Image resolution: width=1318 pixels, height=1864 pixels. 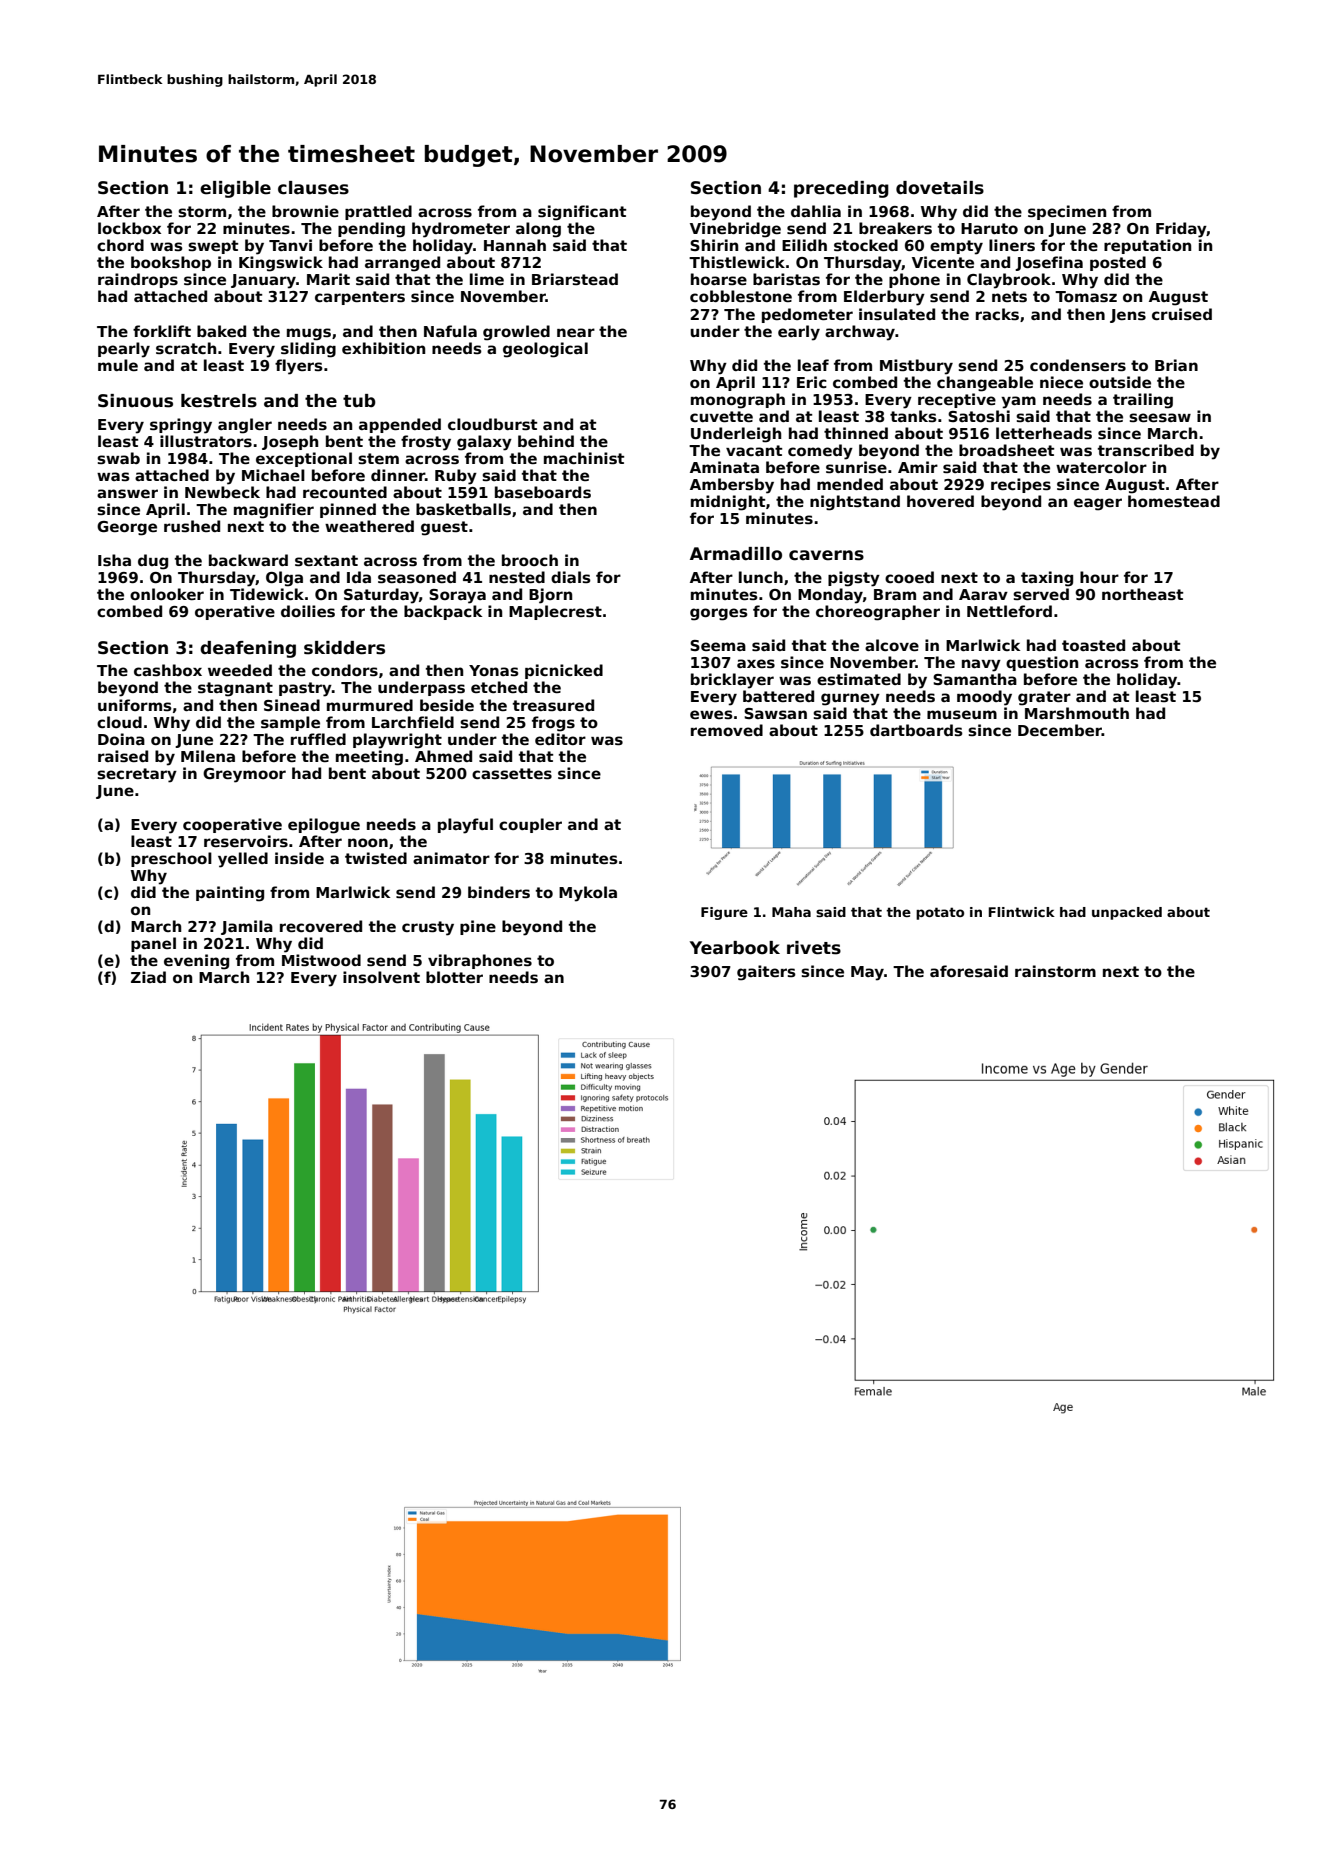 I want to click on ruffled, so click(x=318, y=739).
